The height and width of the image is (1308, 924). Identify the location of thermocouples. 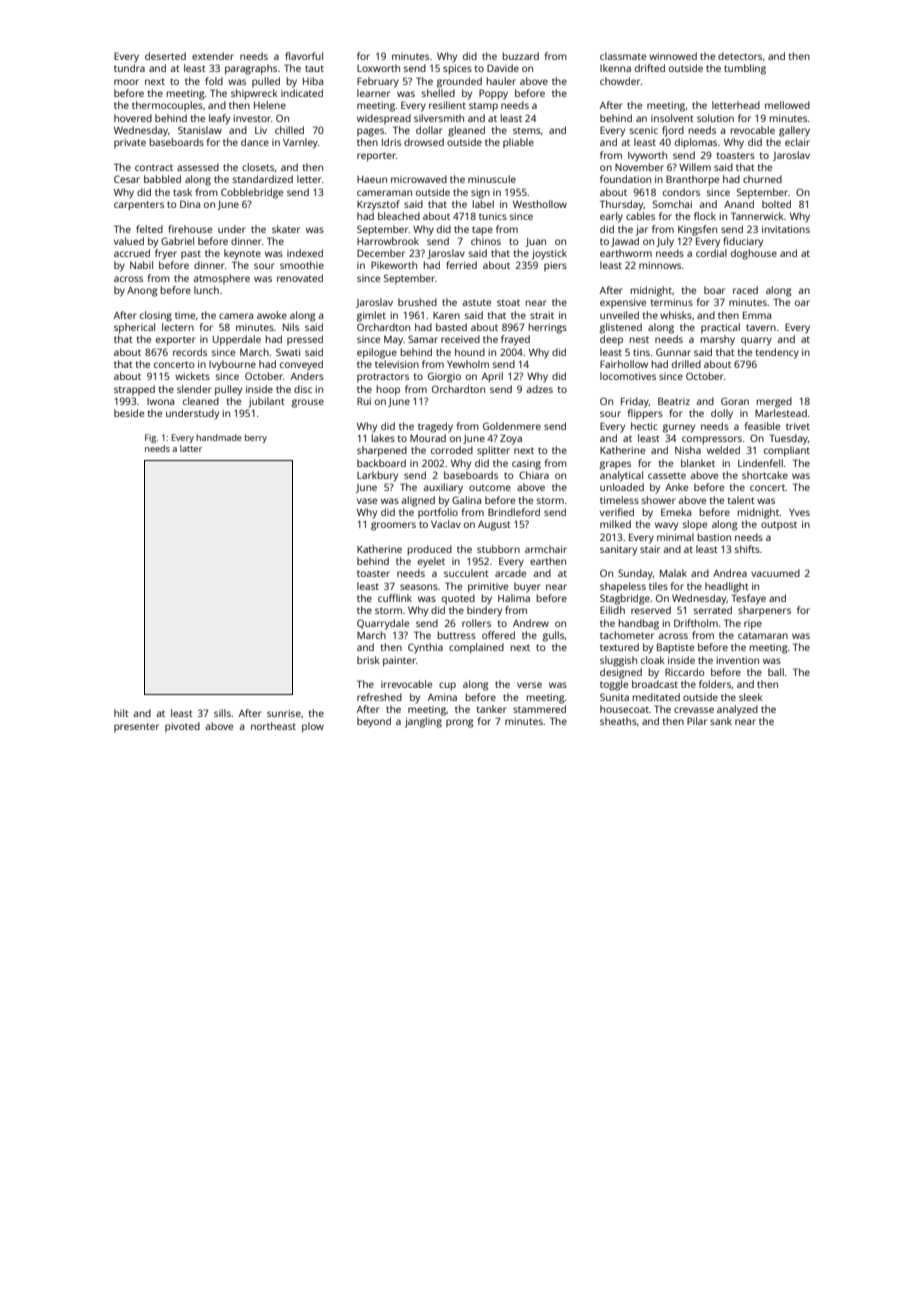
(167, 106).
